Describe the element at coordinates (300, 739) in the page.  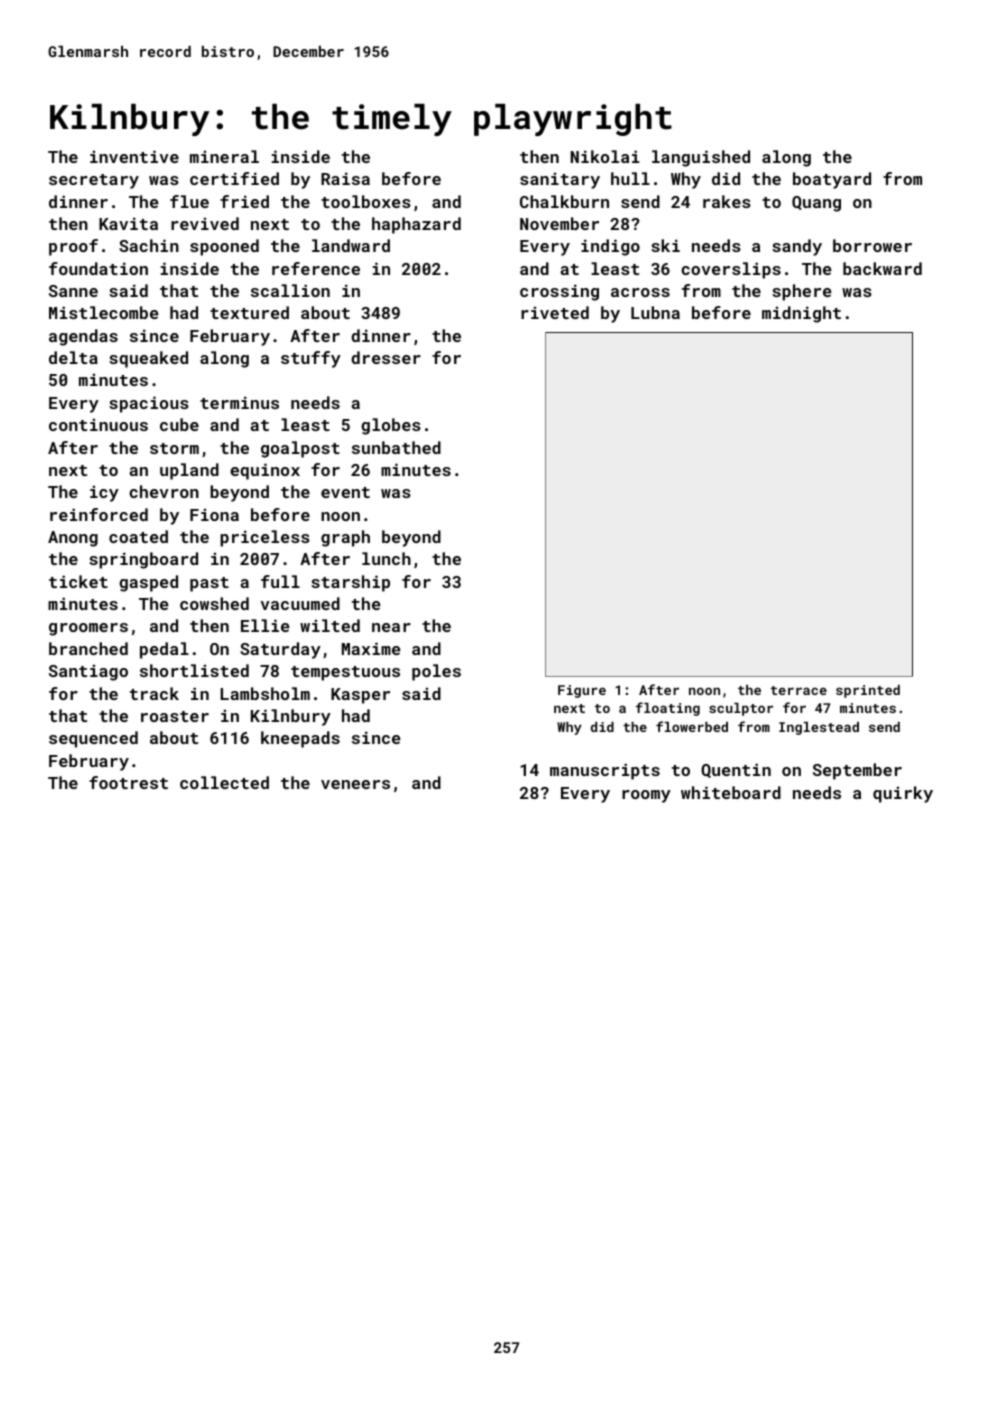
I see `kneepads` at that location.
